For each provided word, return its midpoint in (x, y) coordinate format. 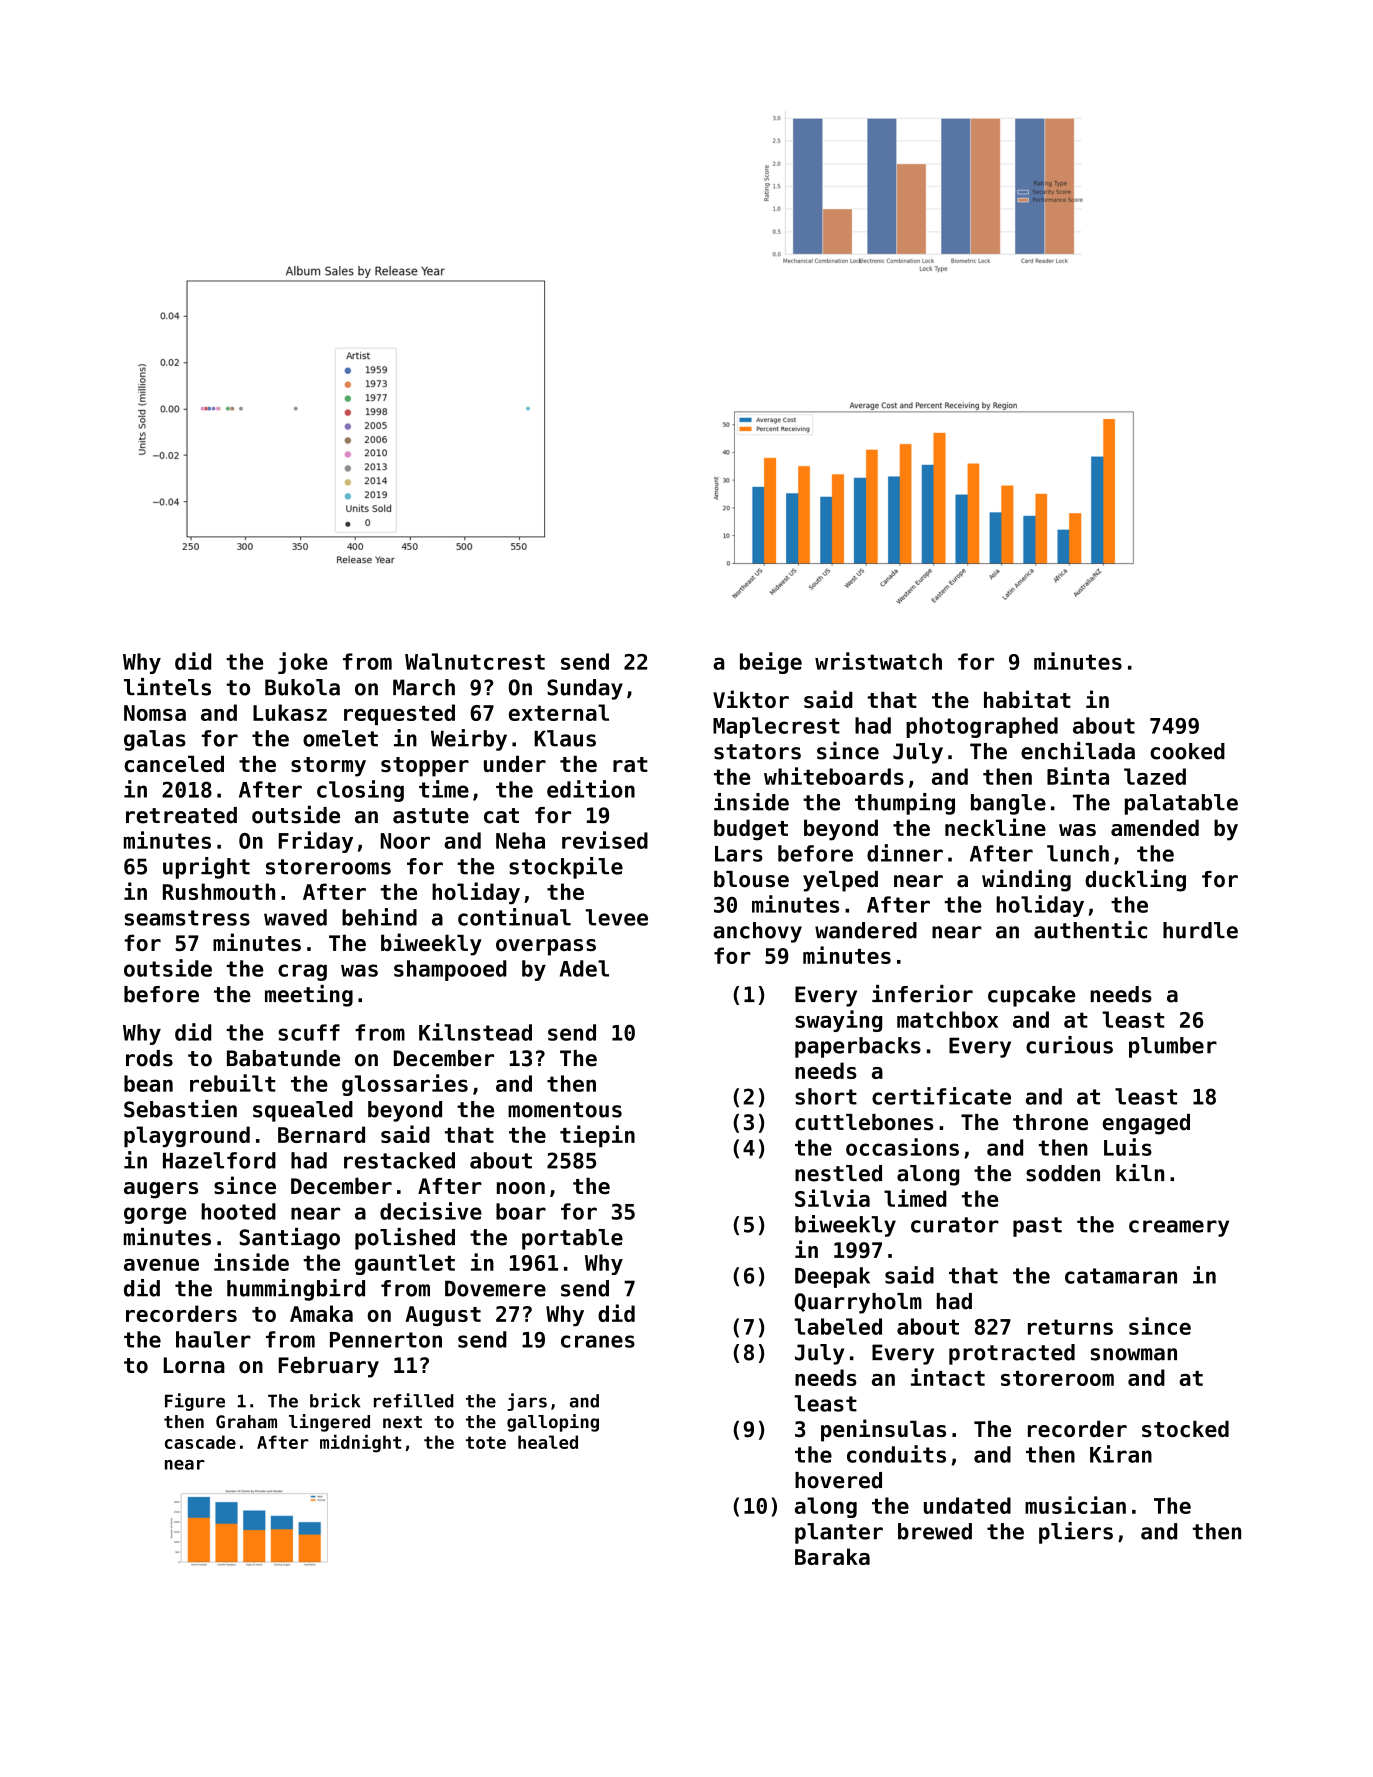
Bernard (321, 1134)
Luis (1128, 1147)
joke (303, 663)
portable (572, 1239)
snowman (1133, 1354)
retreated (181, 815)
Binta (1078, 776)
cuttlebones (864, 1122)
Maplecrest (776, 727)
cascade (200, 1442)
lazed (1155, 776)
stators (757, 752)
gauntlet (405, 1264)
